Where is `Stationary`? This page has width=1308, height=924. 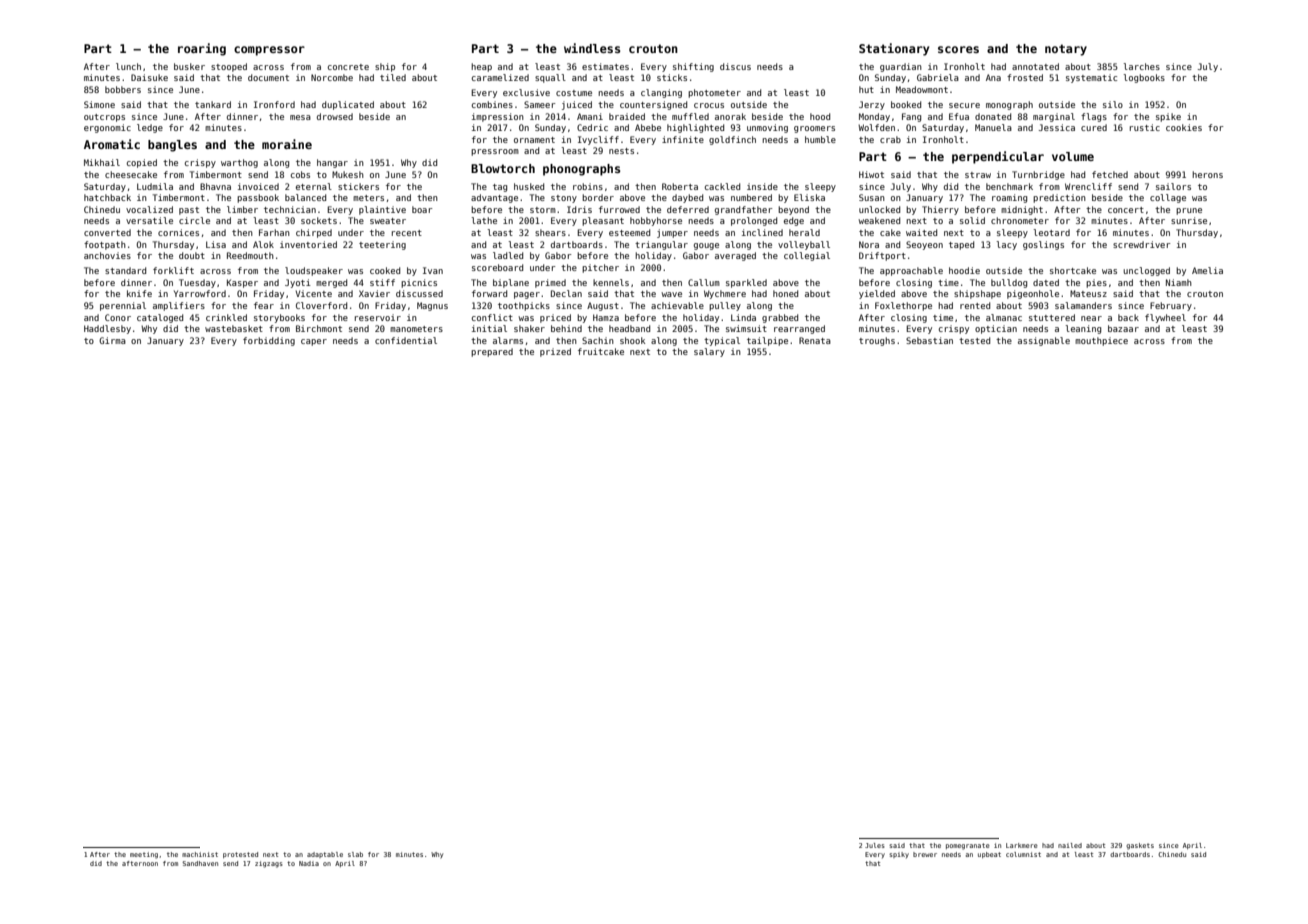 Stationary is located at coordinates (894, 49).
